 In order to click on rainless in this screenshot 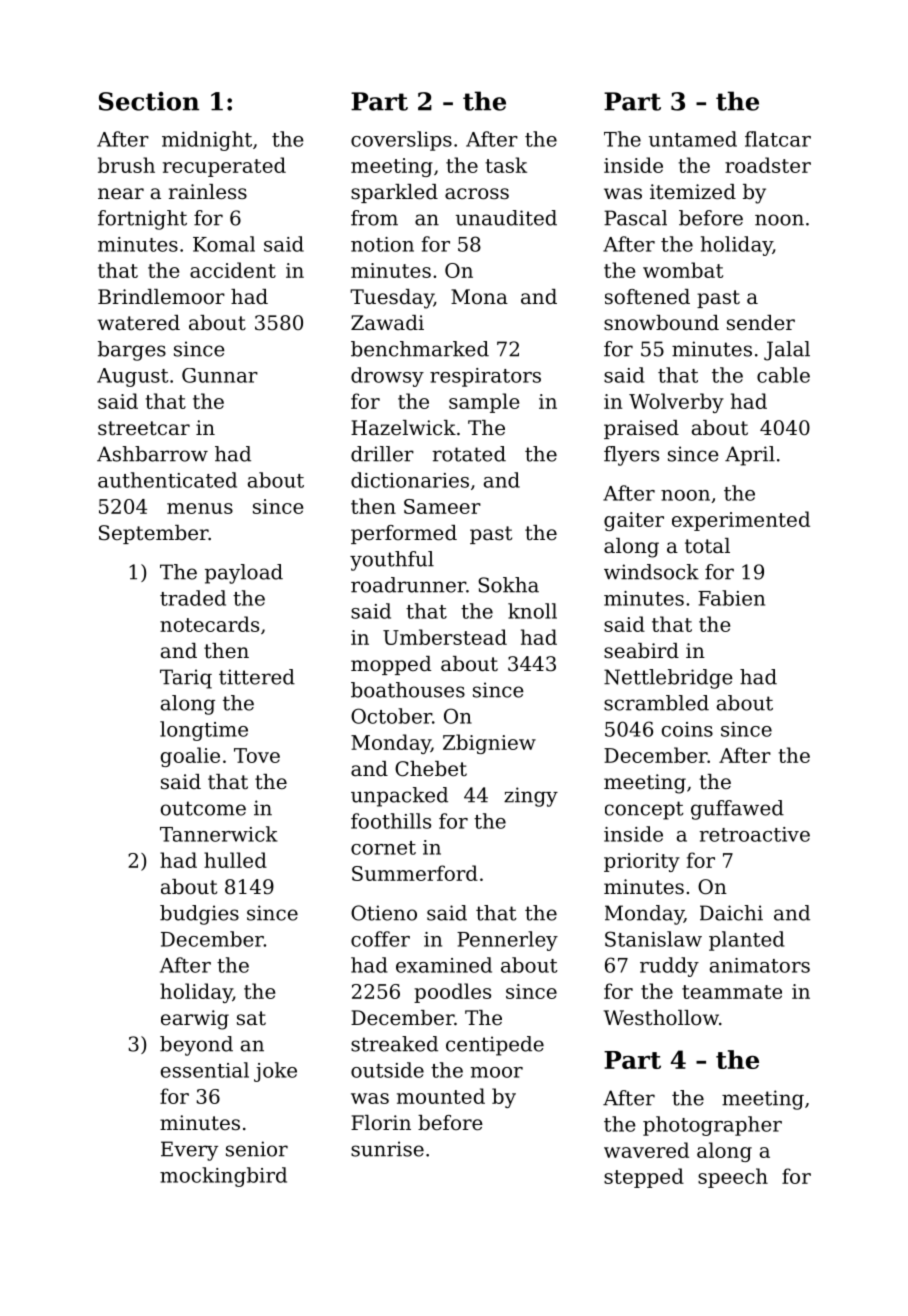, I will do `click(208, 192)`.
